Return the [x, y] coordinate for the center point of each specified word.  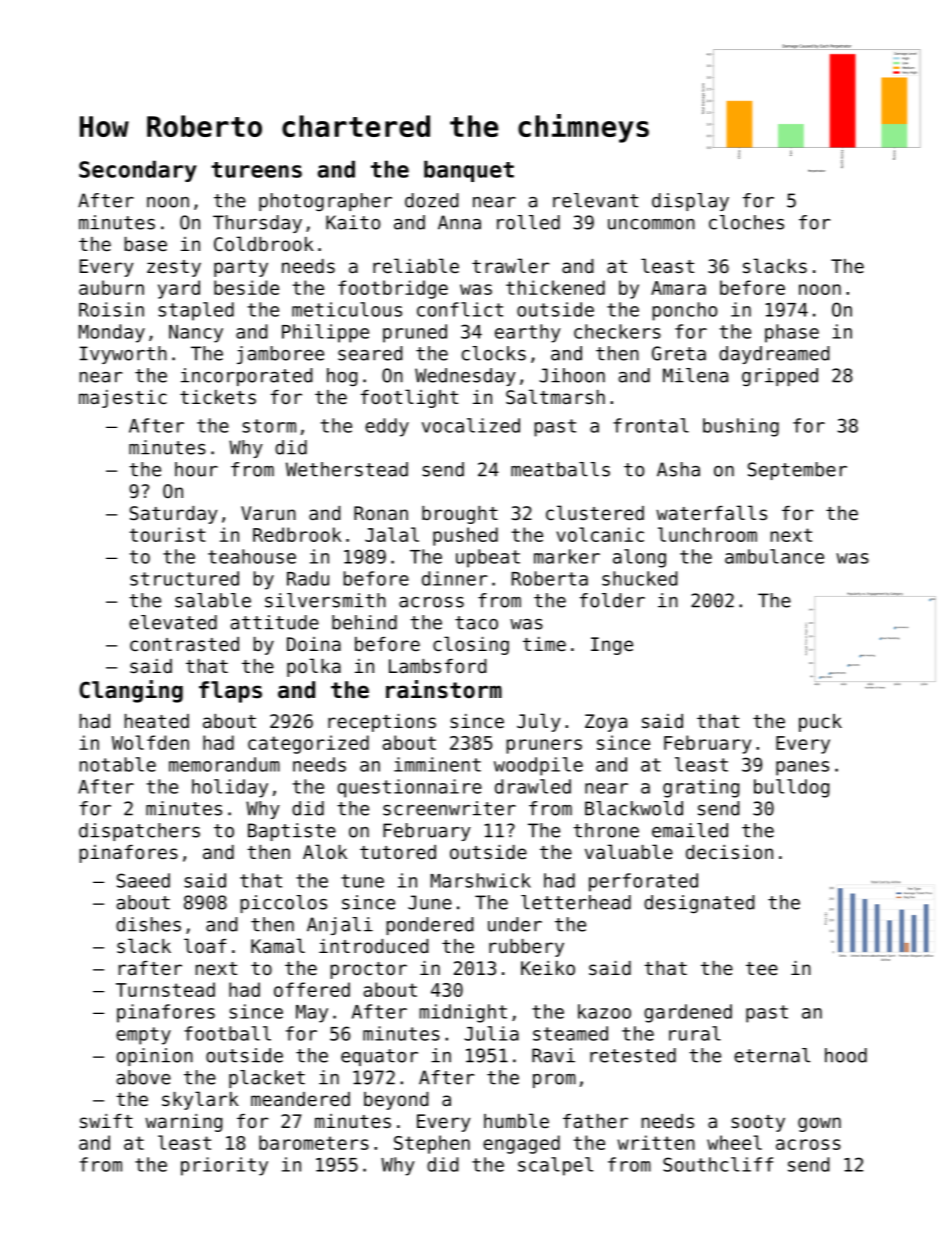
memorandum [224, 764]
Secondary [138, 171]
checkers [617, 331]
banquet [469, 171]
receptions [382, 723]
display [690, 202]
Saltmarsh [555, 396]
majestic [123, 399]
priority [224, 1166]
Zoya [606, 723]
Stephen [432, 1144]
